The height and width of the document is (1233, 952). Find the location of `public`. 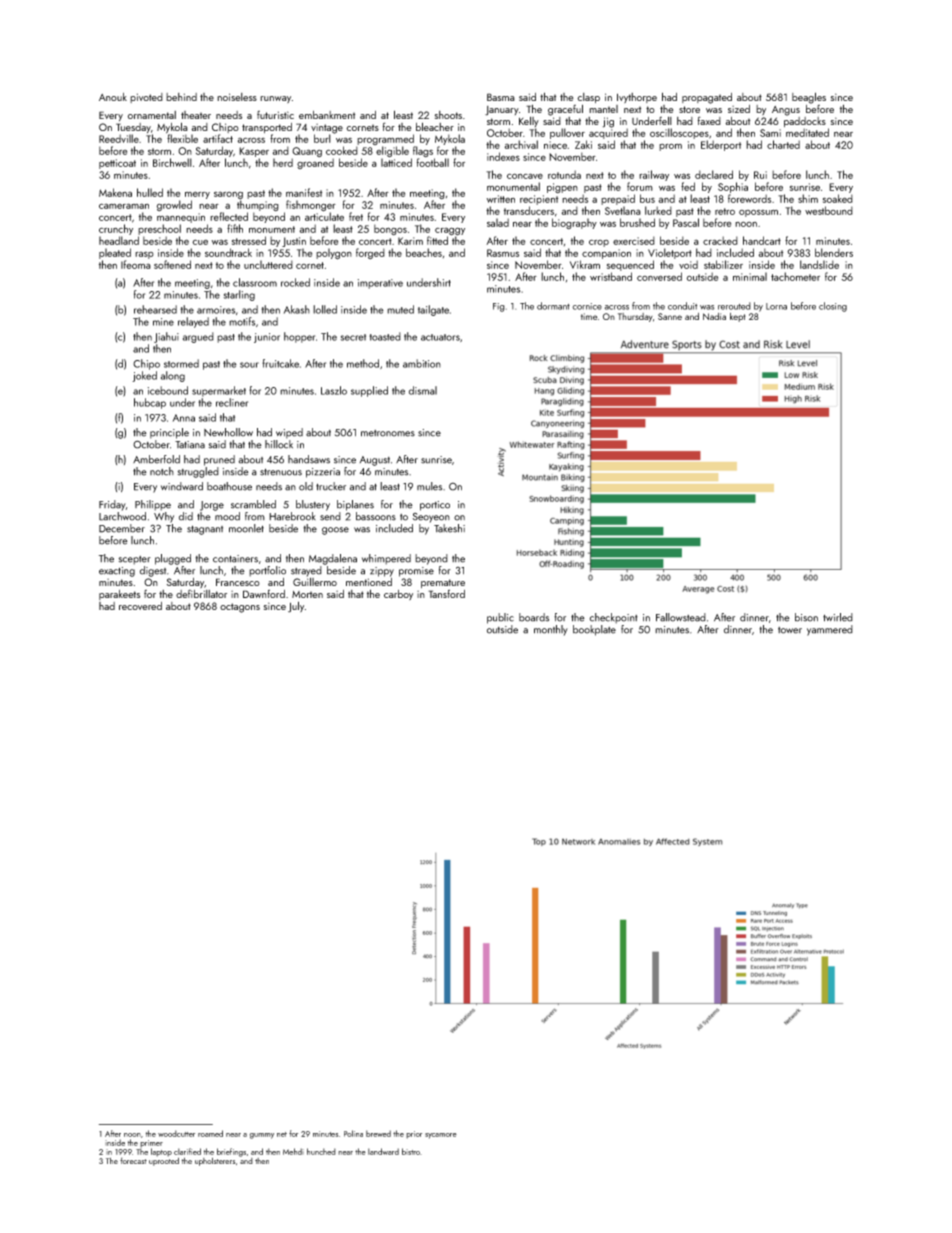

public is located at coordinates (500, 618).
